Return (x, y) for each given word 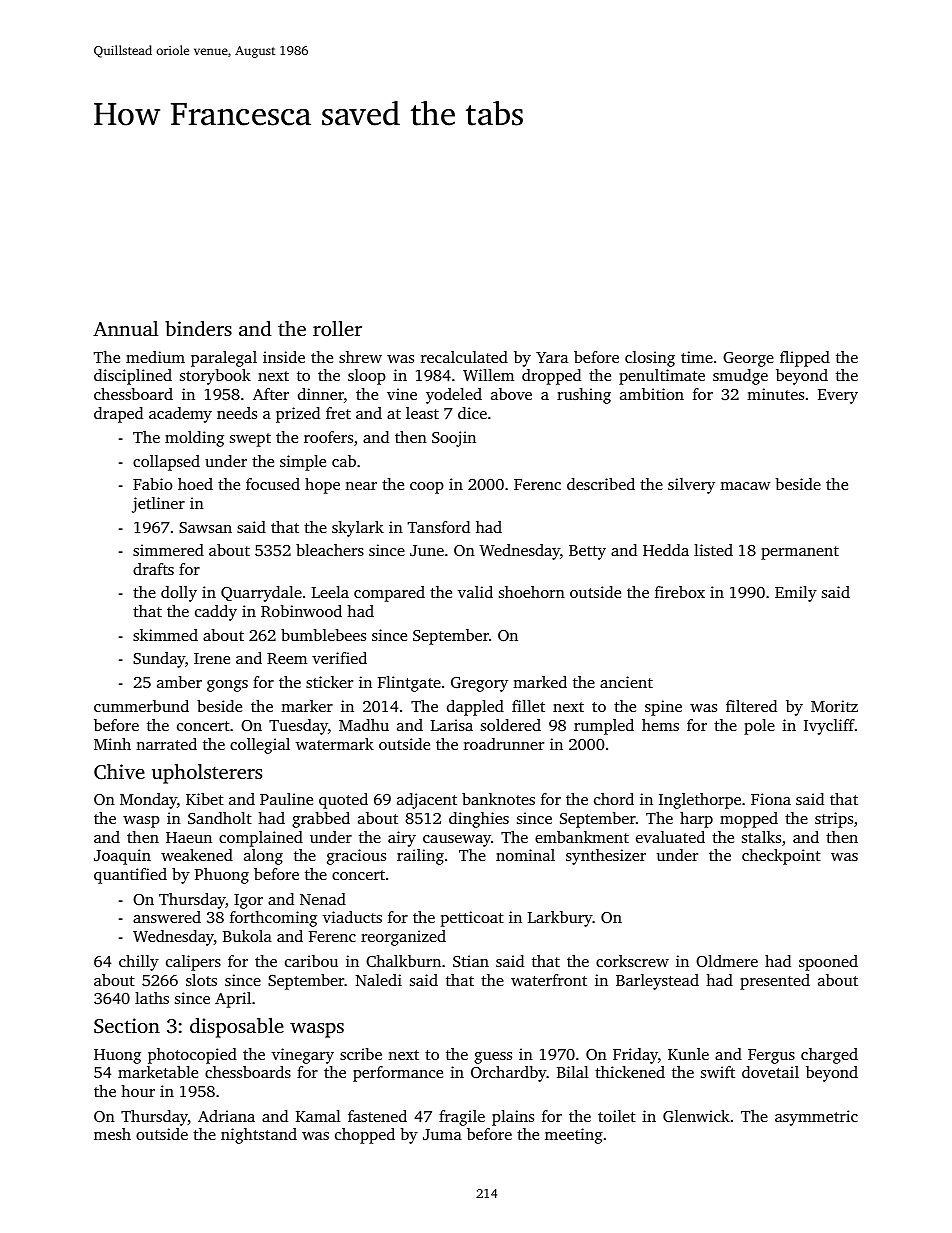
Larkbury (560, 919)
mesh (112, 1134)
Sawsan (205, 527)
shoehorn (532, 592)
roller (337, 328)
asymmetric (816, 1118)
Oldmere (727, 961)
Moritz (834, 706)
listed (713, 550)
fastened (377, 1116)
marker (307, 706)
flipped (805, 359)
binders (198, 328)
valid (475, 592)
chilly (139, 963)
